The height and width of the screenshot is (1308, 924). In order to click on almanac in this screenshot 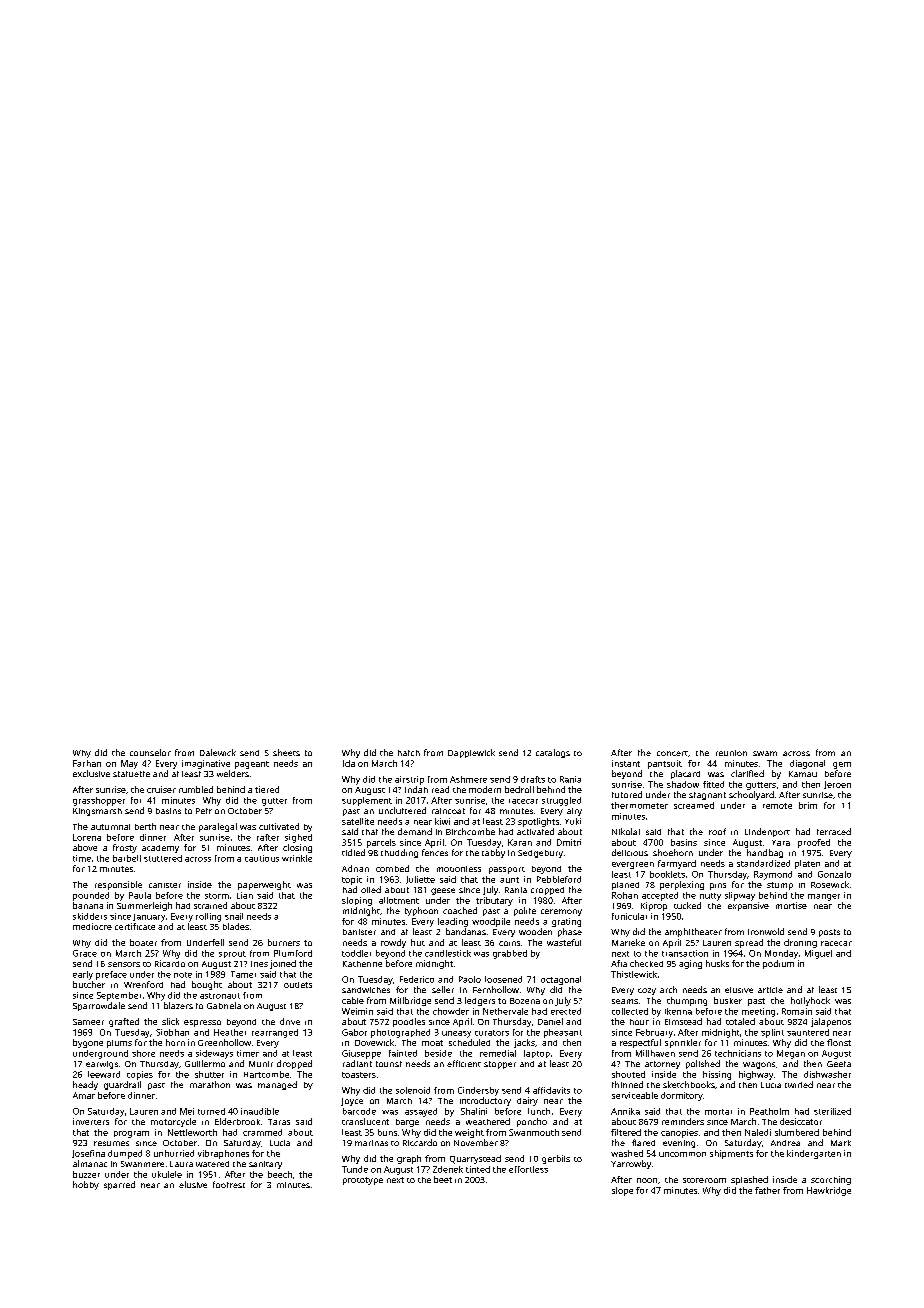, I will do `click(90, 1163)`.
